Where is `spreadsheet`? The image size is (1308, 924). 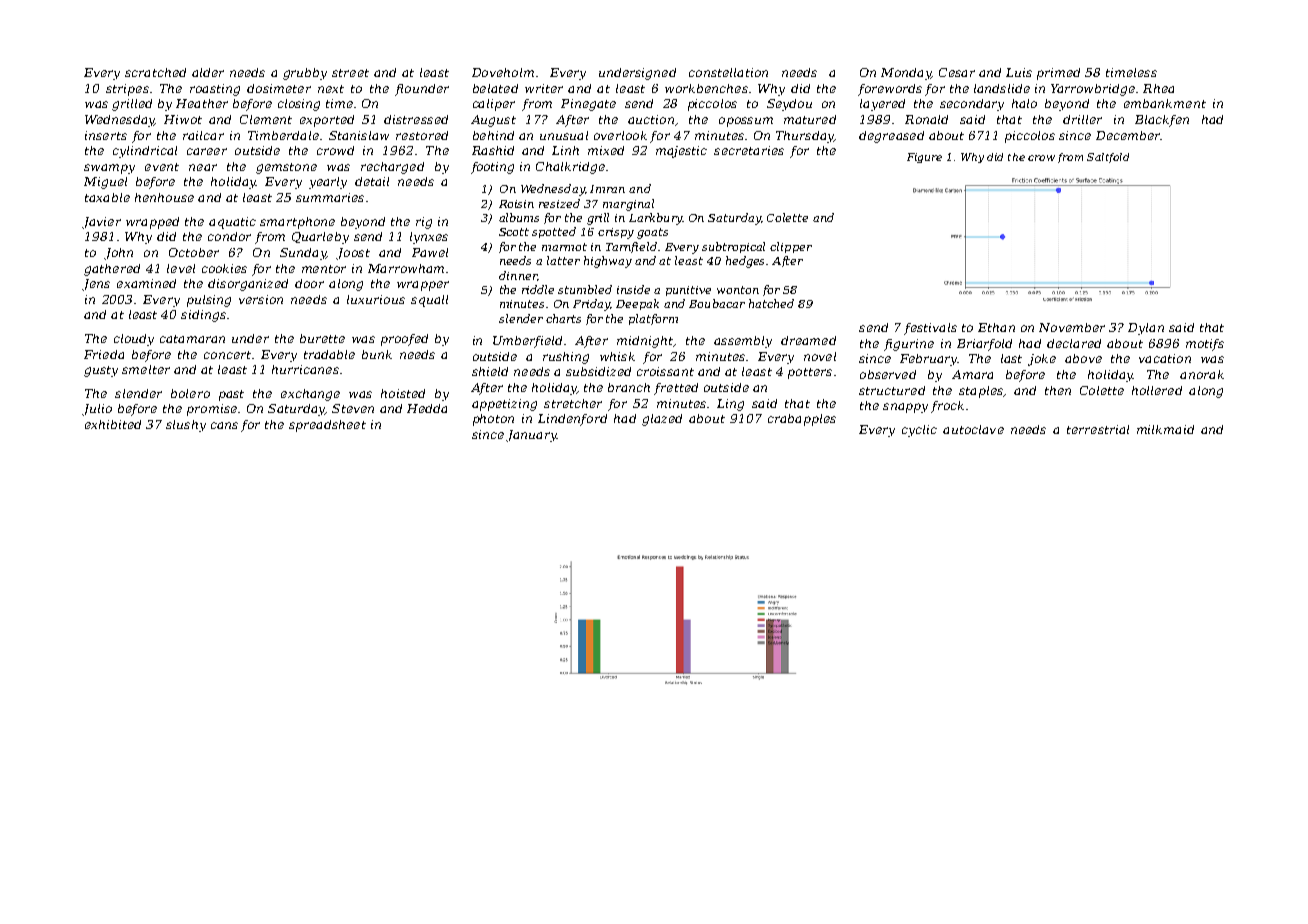 spreadsheet is located at coordinates (327, 426).
